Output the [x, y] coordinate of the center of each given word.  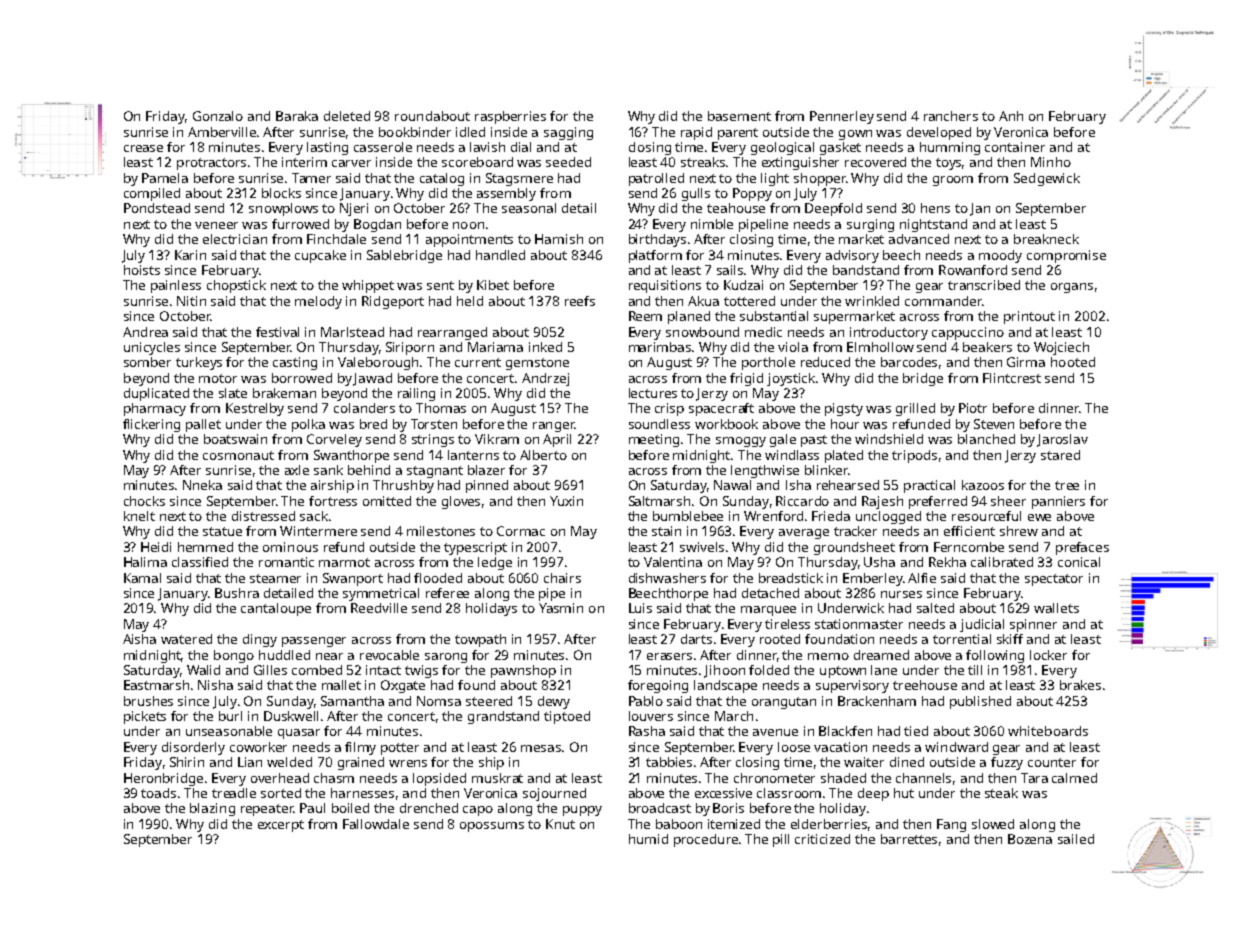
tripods [914, 456]
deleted [347, 116]
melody [318, 302]
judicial [982, 625]
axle [297, 470]
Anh [1011, 116]
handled [500, 255]
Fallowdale [376, 824]
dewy [554, 702]
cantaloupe [276, 609]
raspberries [510, 117]
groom [953, 181]
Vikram [497, 439]
